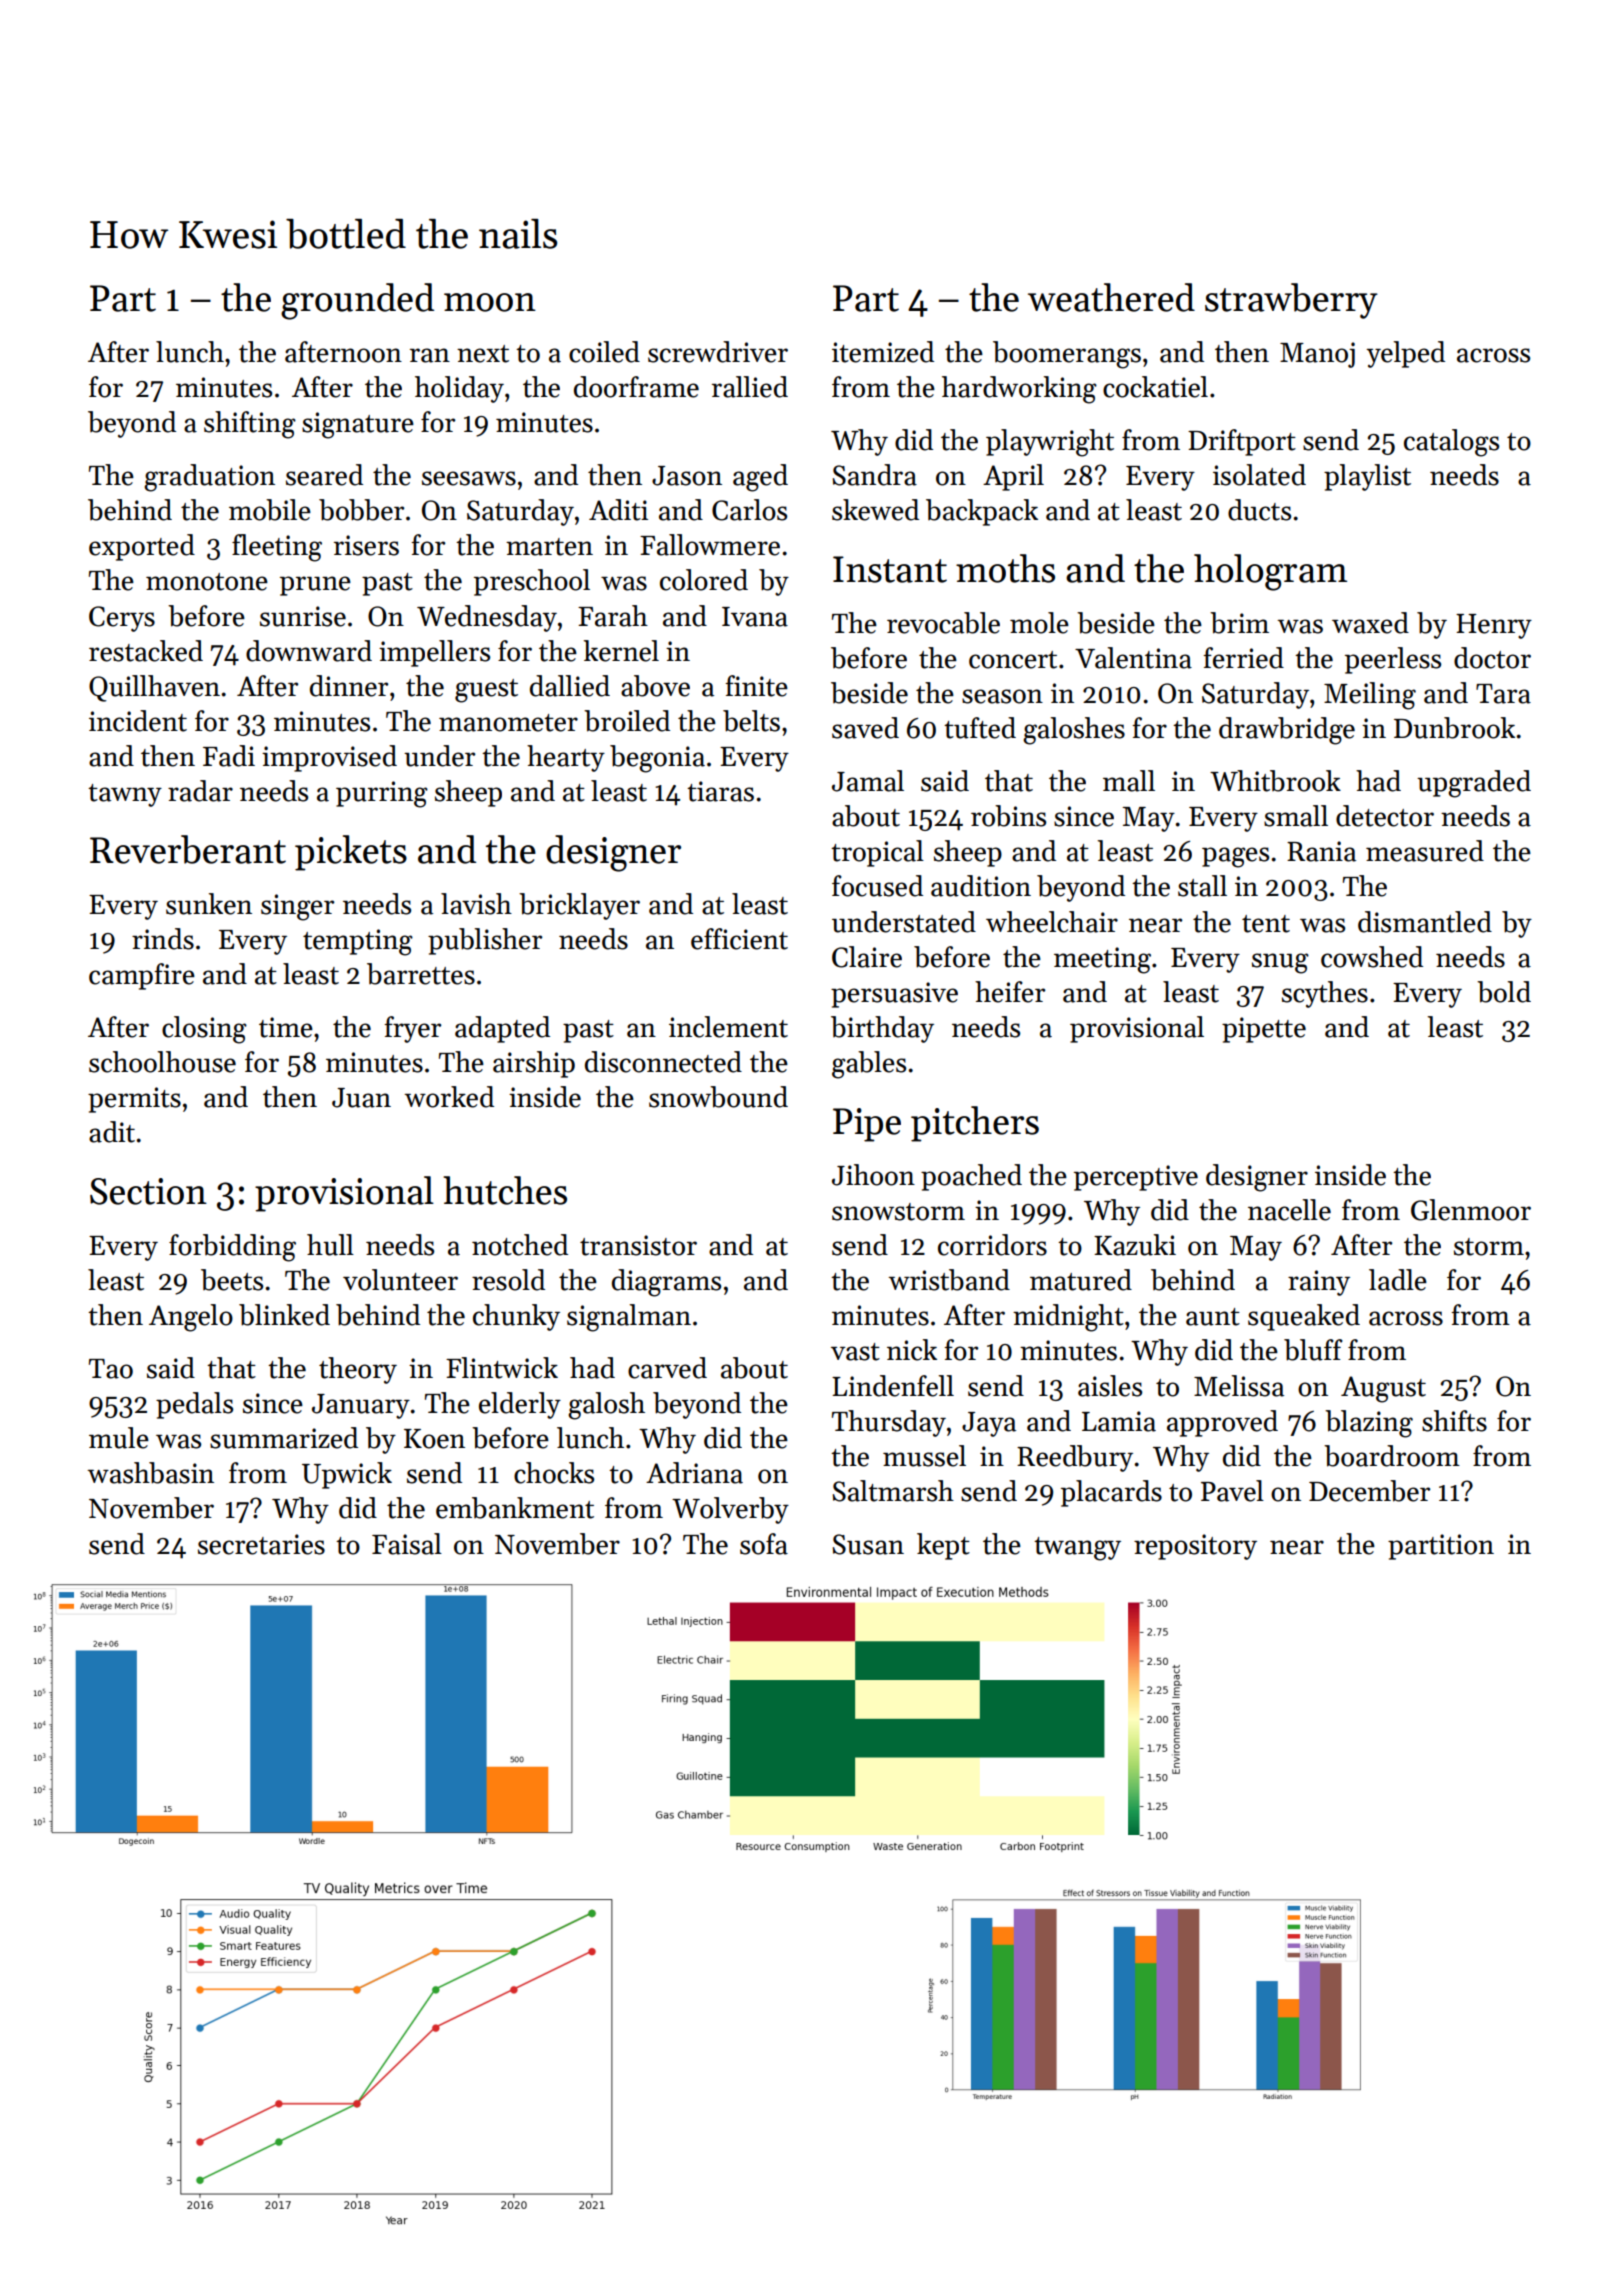 The height and width of the screenshot is (2292, 1620). I want to click on Juan, so click(361, 1098).
